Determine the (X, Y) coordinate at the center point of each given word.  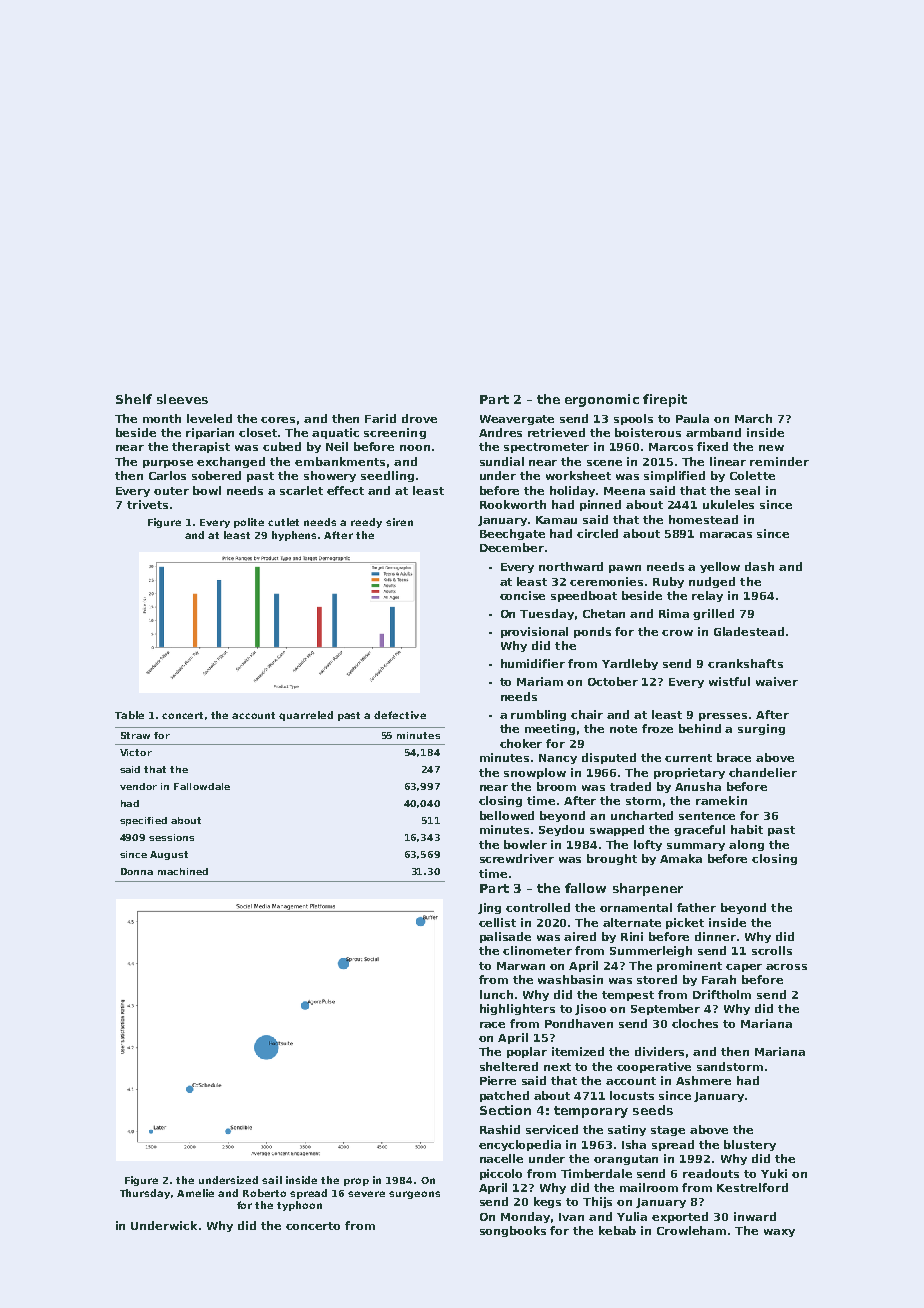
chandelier (763, 772)
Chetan (604, 613)
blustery (750, 1145)
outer (171, 491)
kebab (617, 1230)
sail (272, 1180)
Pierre (498, 1080)
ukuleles (728, 504)
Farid (380, 418)
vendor (138, 786)
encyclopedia (520, 1145)
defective (400, 715)
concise (522, 595)
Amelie (195, 1193)
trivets (147, 504)
